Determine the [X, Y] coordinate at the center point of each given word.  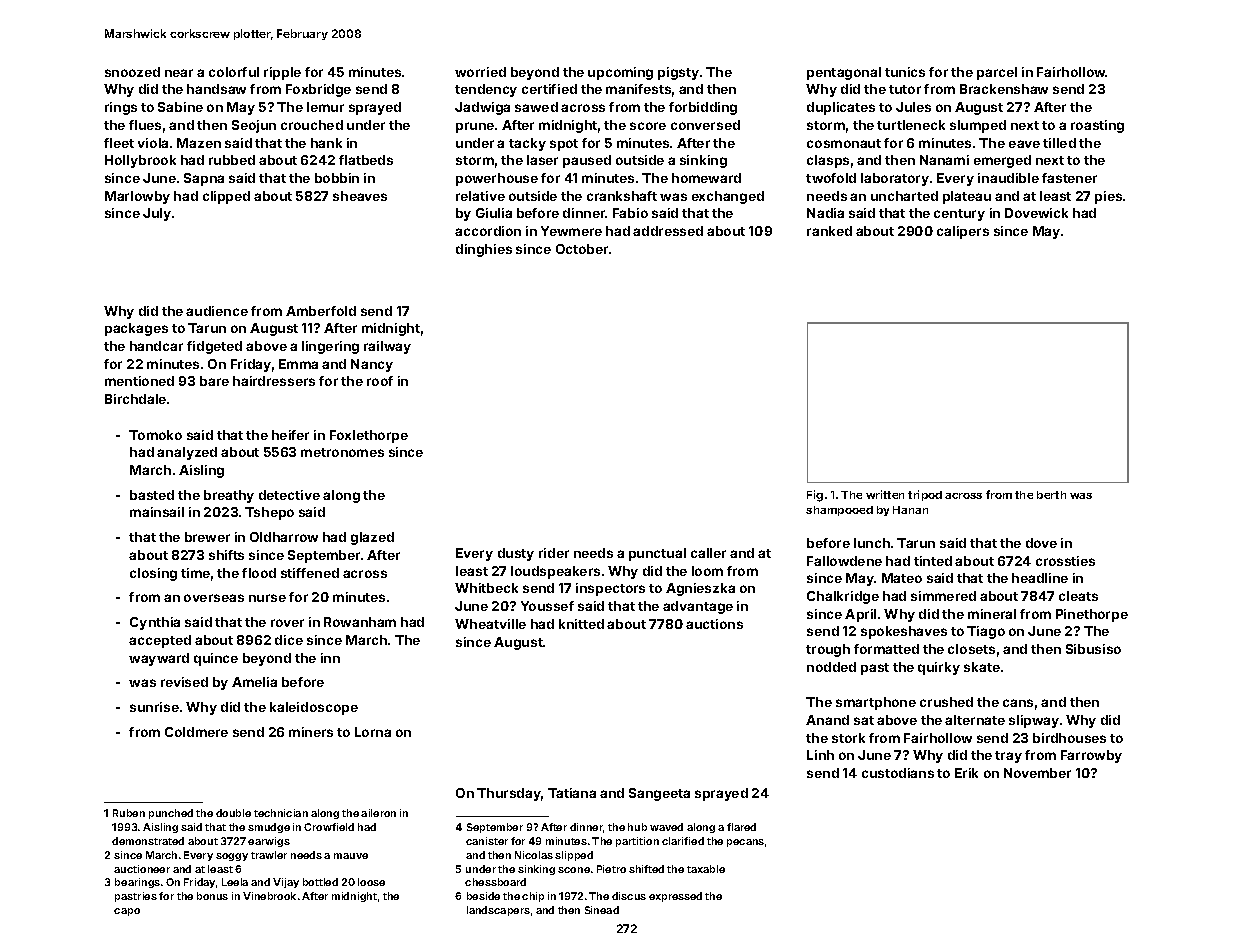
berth [1051, 495]
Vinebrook [269, 896]
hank [326, 143]
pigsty [678, 73]
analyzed [187, 453]
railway [387, 347]
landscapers [498, 911]
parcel [997, 73]
